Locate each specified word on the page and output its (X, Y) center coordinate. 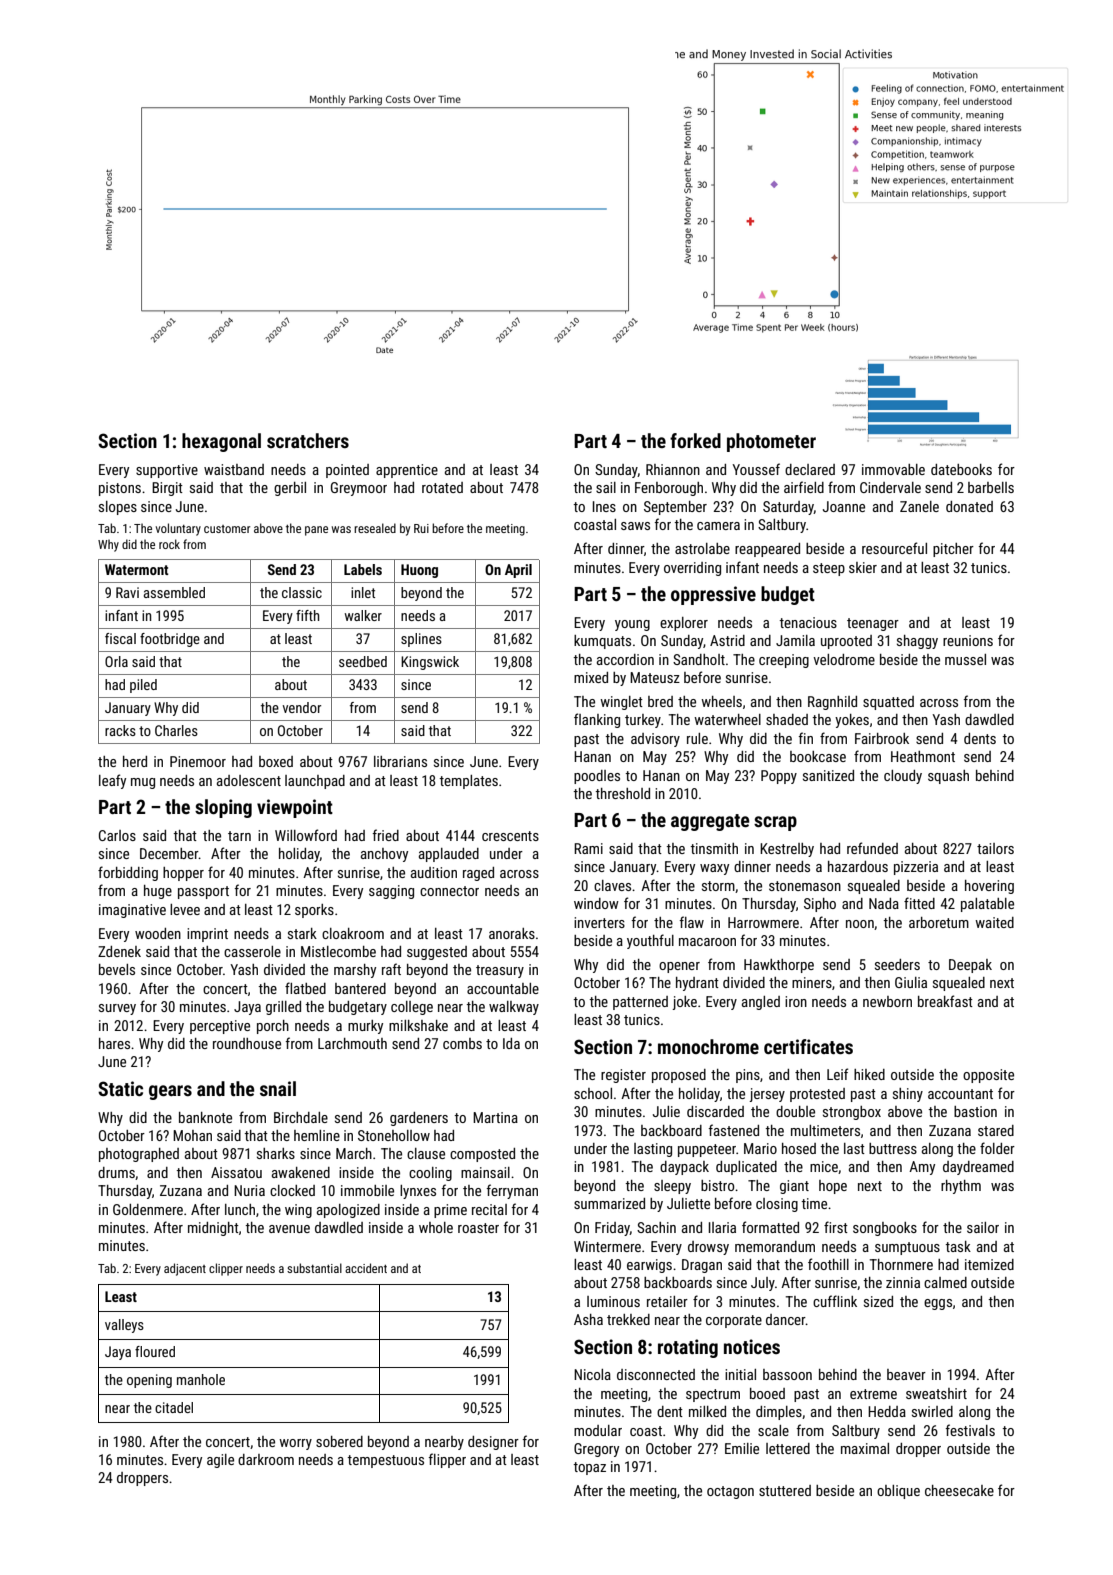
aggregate (710, 822)
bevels (117, 969)
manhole (201, 1379)
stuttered (785, 1490)
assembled (174, 592)
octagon (730, 1492)
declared (810, 469)
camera (718, 526)
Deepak (970, 966)
